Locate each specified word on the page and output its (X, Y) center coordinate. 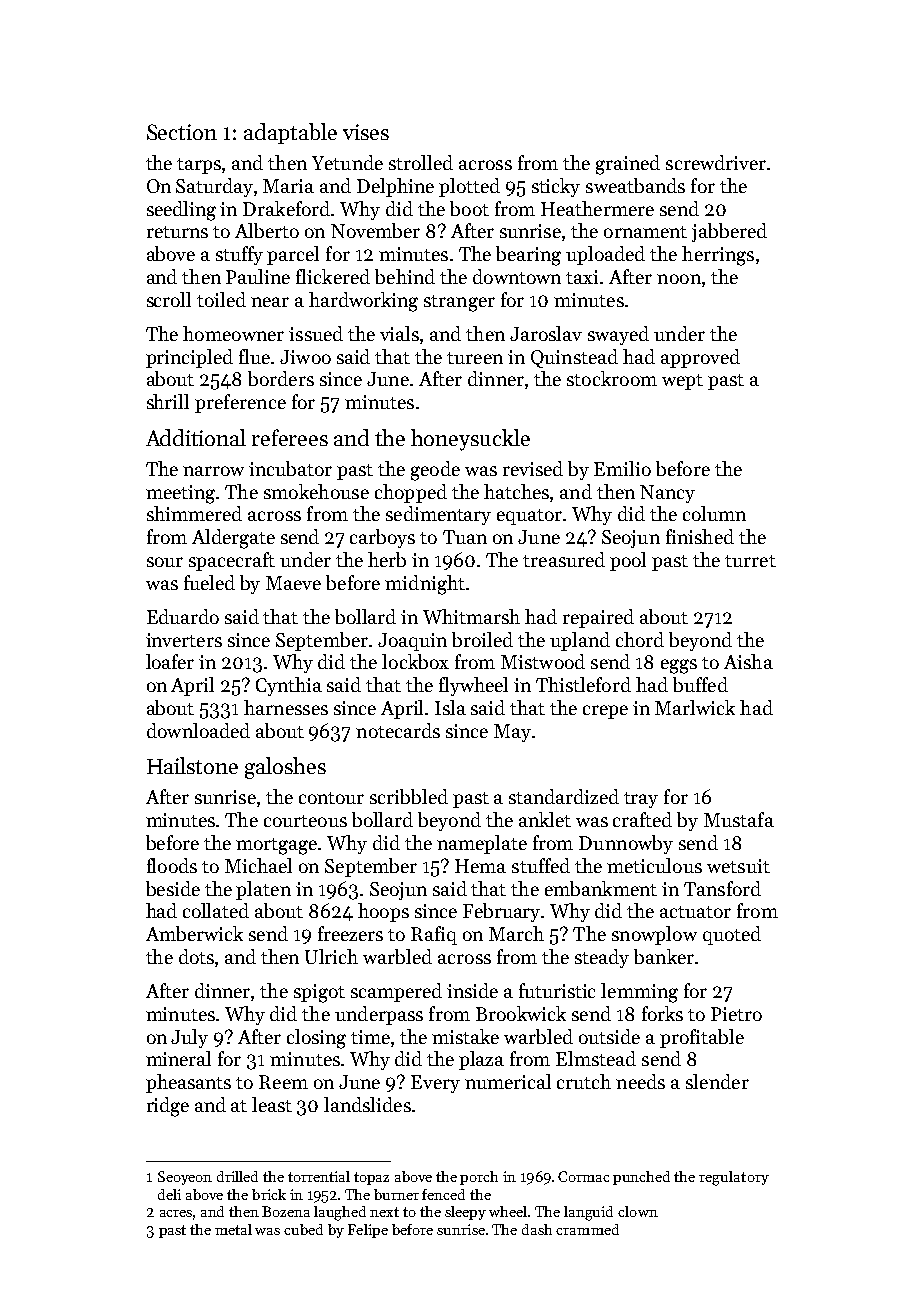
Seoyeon (185, 1178)
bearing (528, 256)
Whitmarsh (471, 616)
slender (717, 1081)
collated (216, 910)
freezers (350, 933)
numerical (508, 1081)
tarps (199, 166)
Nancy (667, 494)
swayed (618, 335)
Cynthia (289, 686)
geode (435, 471)
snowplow (654, 935)
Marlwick (695, 707)
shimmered (194, 513)
